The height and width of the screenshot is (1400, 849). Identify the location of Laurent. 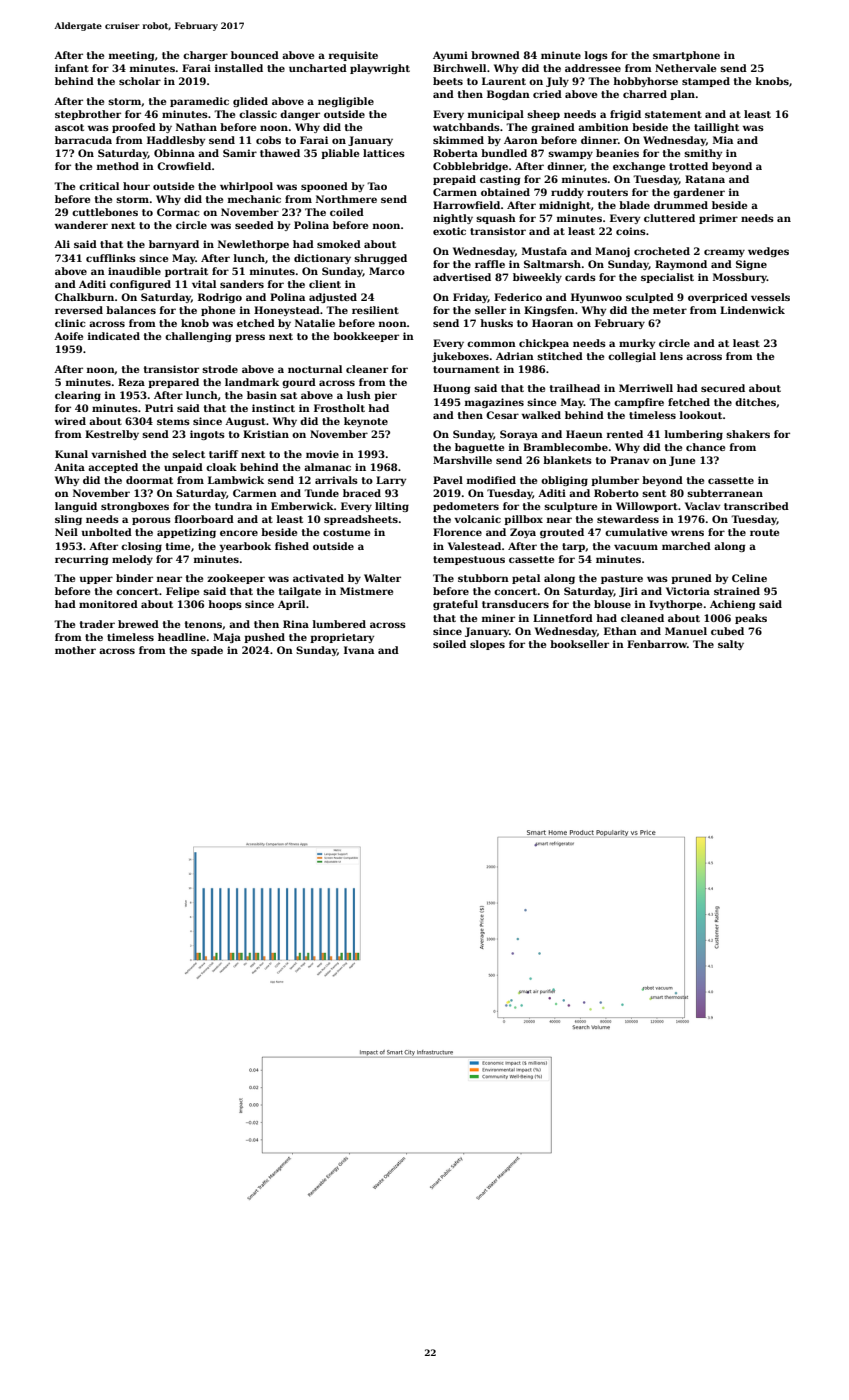
(504, 81).
